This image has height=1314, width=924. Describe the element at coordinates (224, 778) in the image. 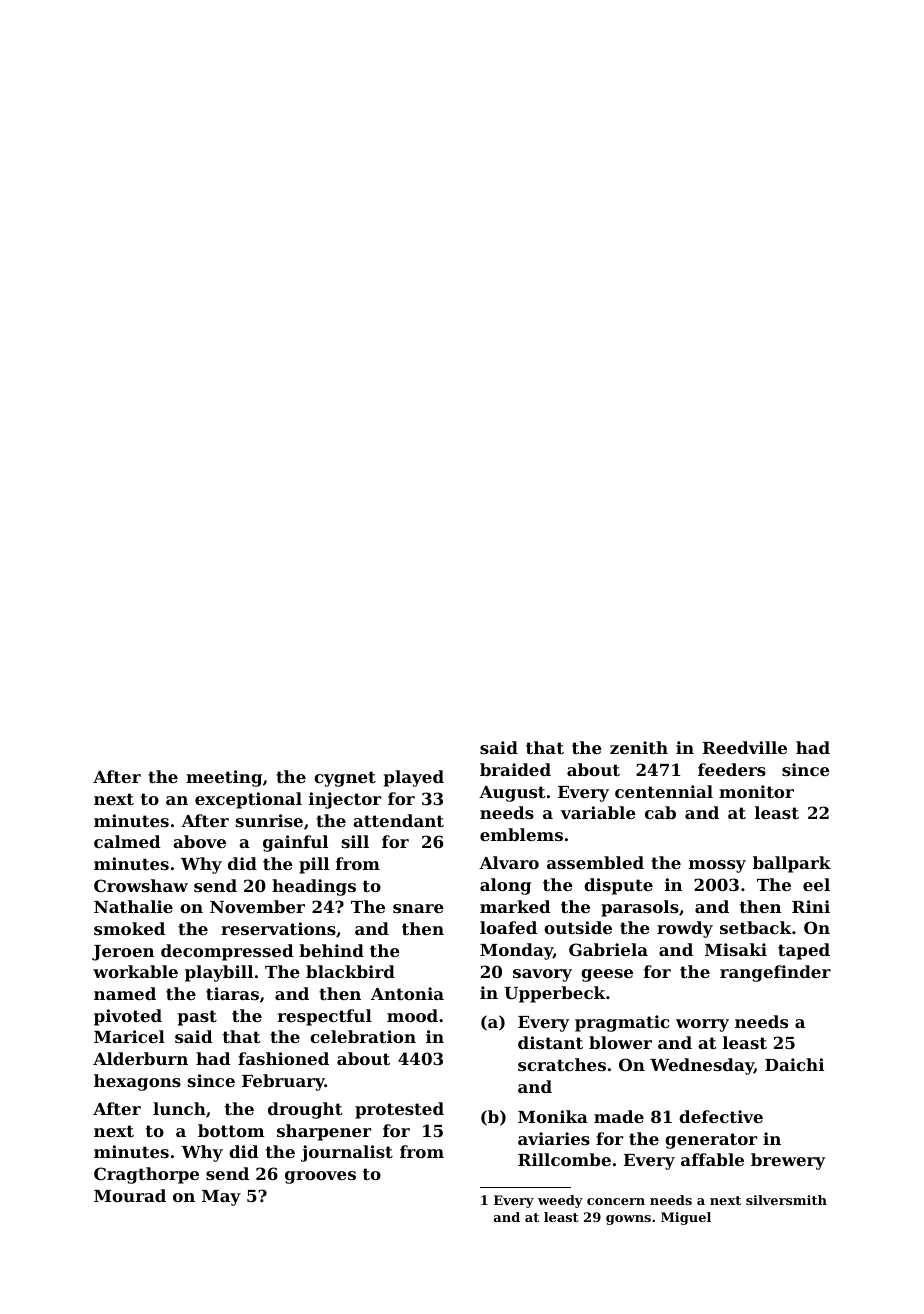

I see `meeting` at that location.
